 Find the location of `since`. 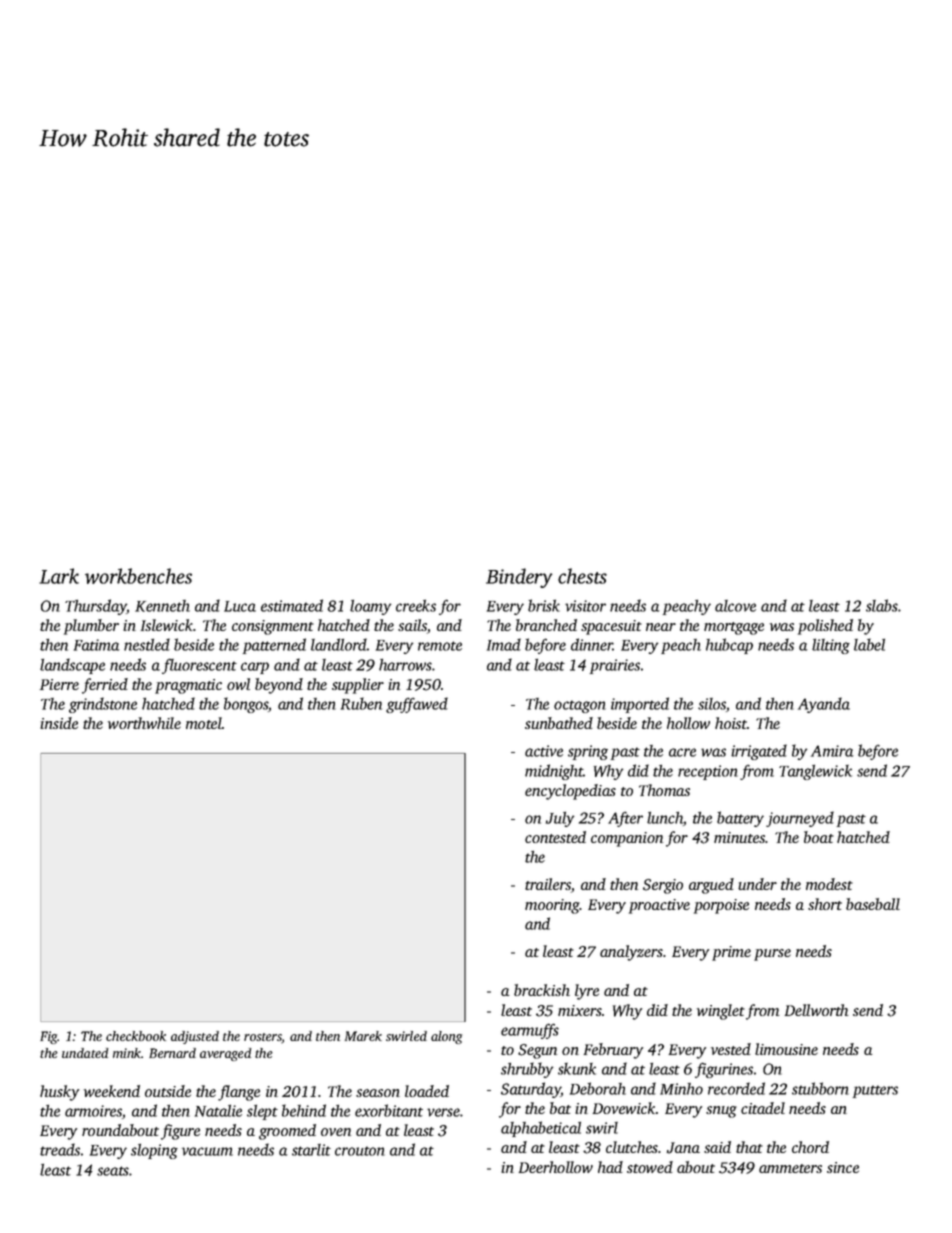

since is located at coordinates (843, 1167).
